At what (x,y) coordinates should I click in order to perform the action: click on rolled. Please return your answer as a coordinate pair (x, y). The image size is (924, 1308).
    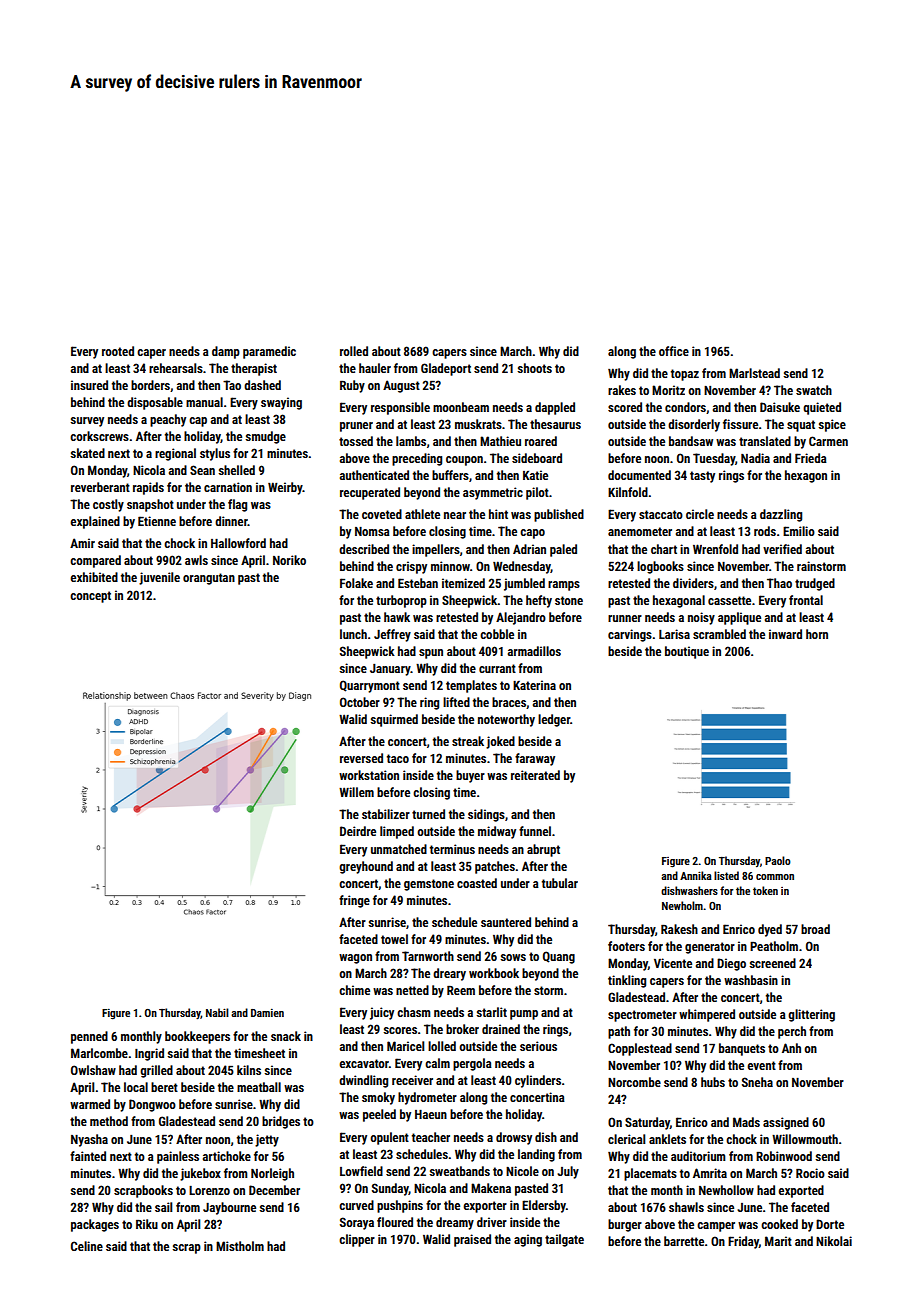
    Looking at the image, I should click on (354, 351).
